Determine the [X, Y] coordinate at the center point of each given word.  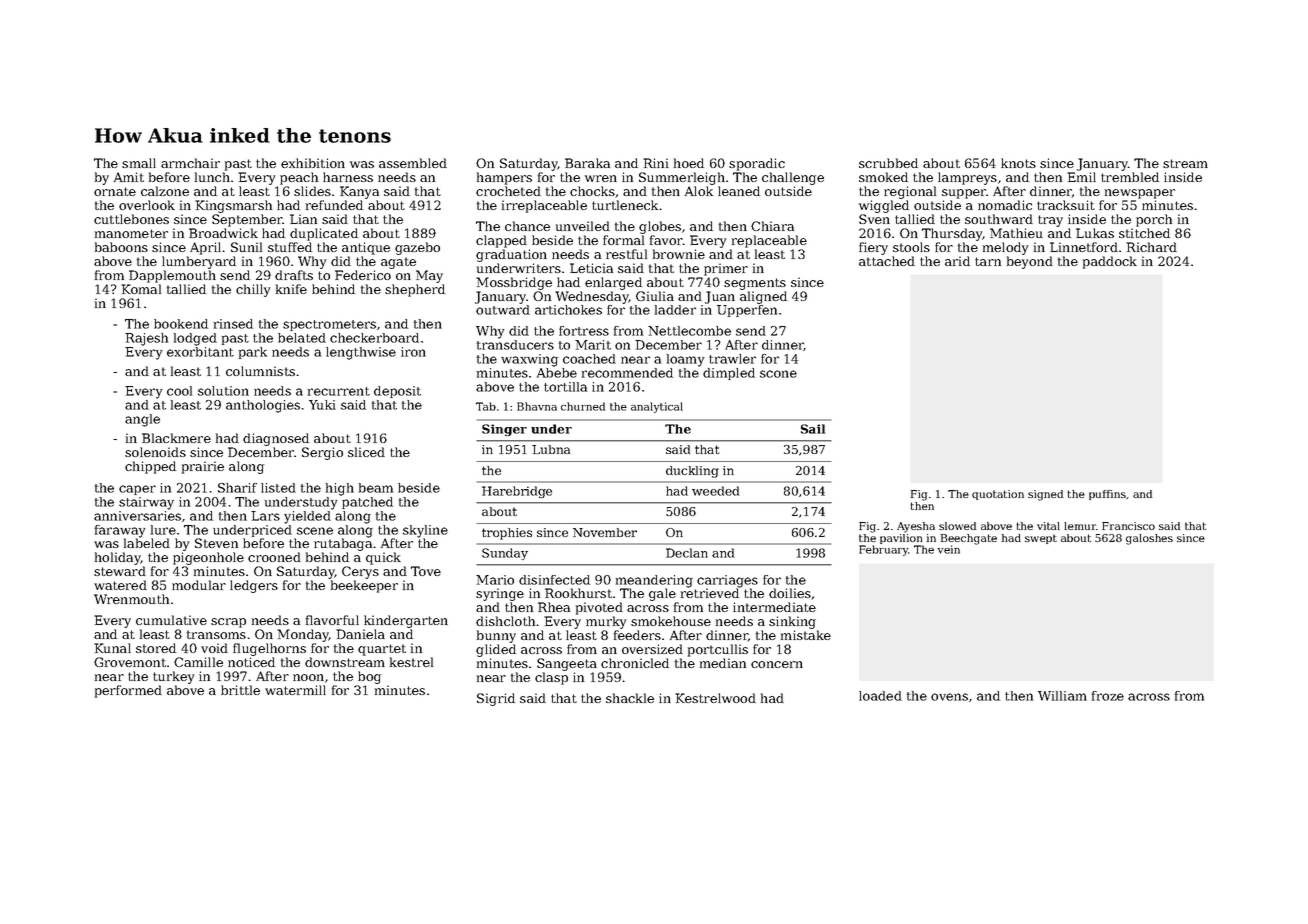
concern [777, 664]
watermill [295, 690]
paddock [1110, 262]
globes [660, 227]
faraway [120, 531]
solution [223, 391]
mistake [806, 635]
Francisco [1128, 526]
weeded [715, 491]
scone [778, 374]
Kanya [359, 192]
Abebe [557, 373]
